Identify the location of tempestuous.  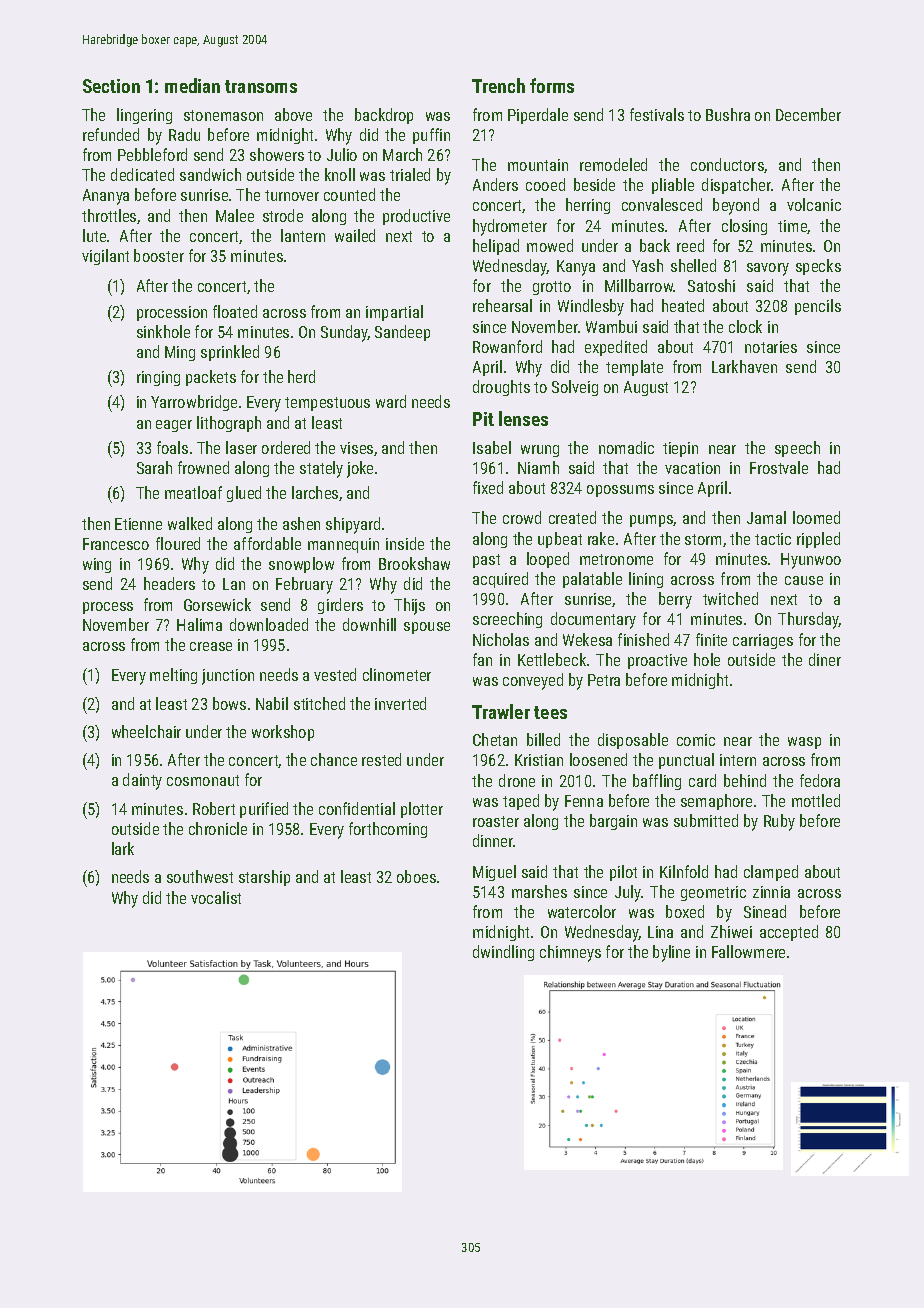
(327, 404).
